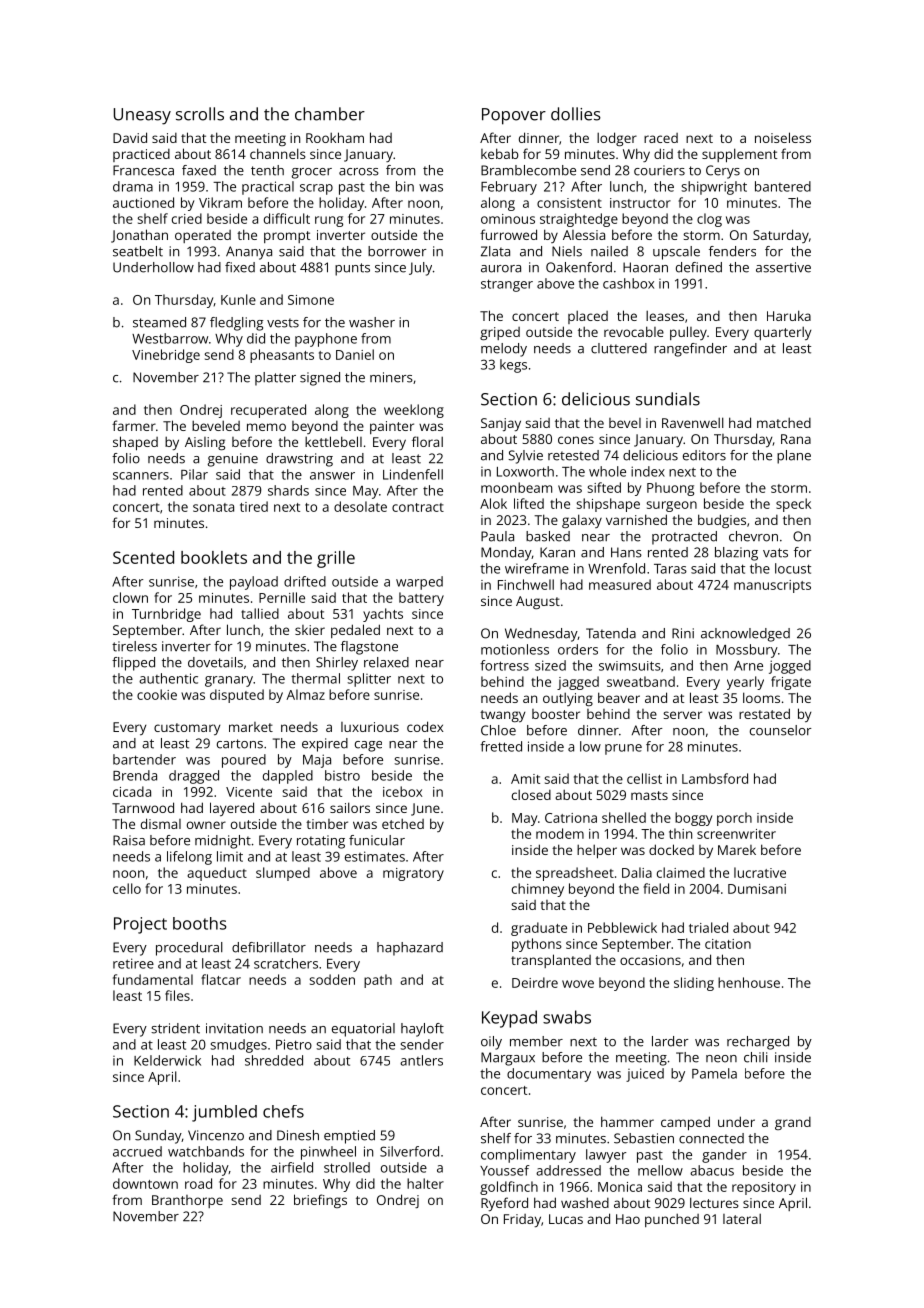  What do you see at coordinates (143, 807) in the screenshot?
I see `Tarnwood` at bounding box center [143, 807].
